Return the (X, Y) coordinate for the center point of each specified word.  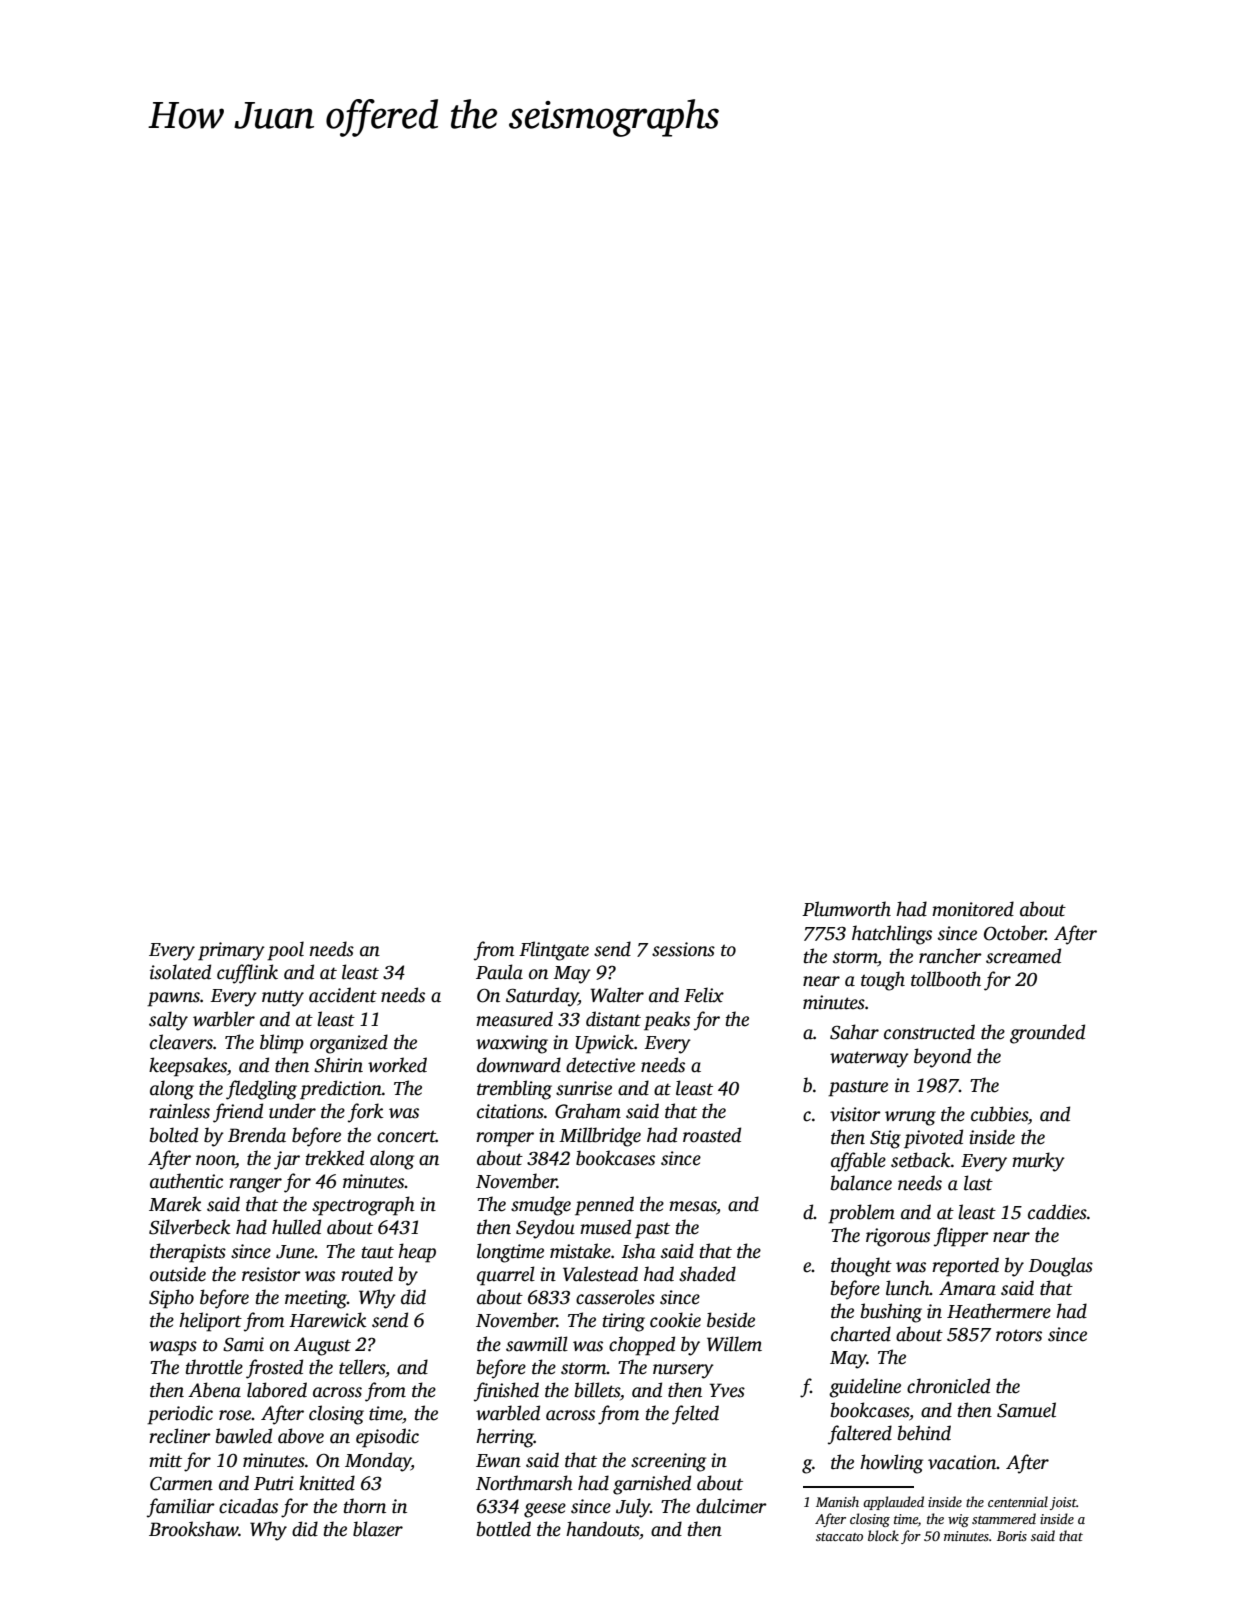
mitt (165, 1460)
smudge (541, 1206)
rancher (950, 956)
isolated (180, 972)
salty (168, 1021)
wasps (173, 1348)
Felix (704, 995)
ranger (255, 1185)
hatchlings (892, 935)
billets (597, 1390)
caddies (1057, 1212)
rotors (1019, 1335)
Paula (499, 972)
